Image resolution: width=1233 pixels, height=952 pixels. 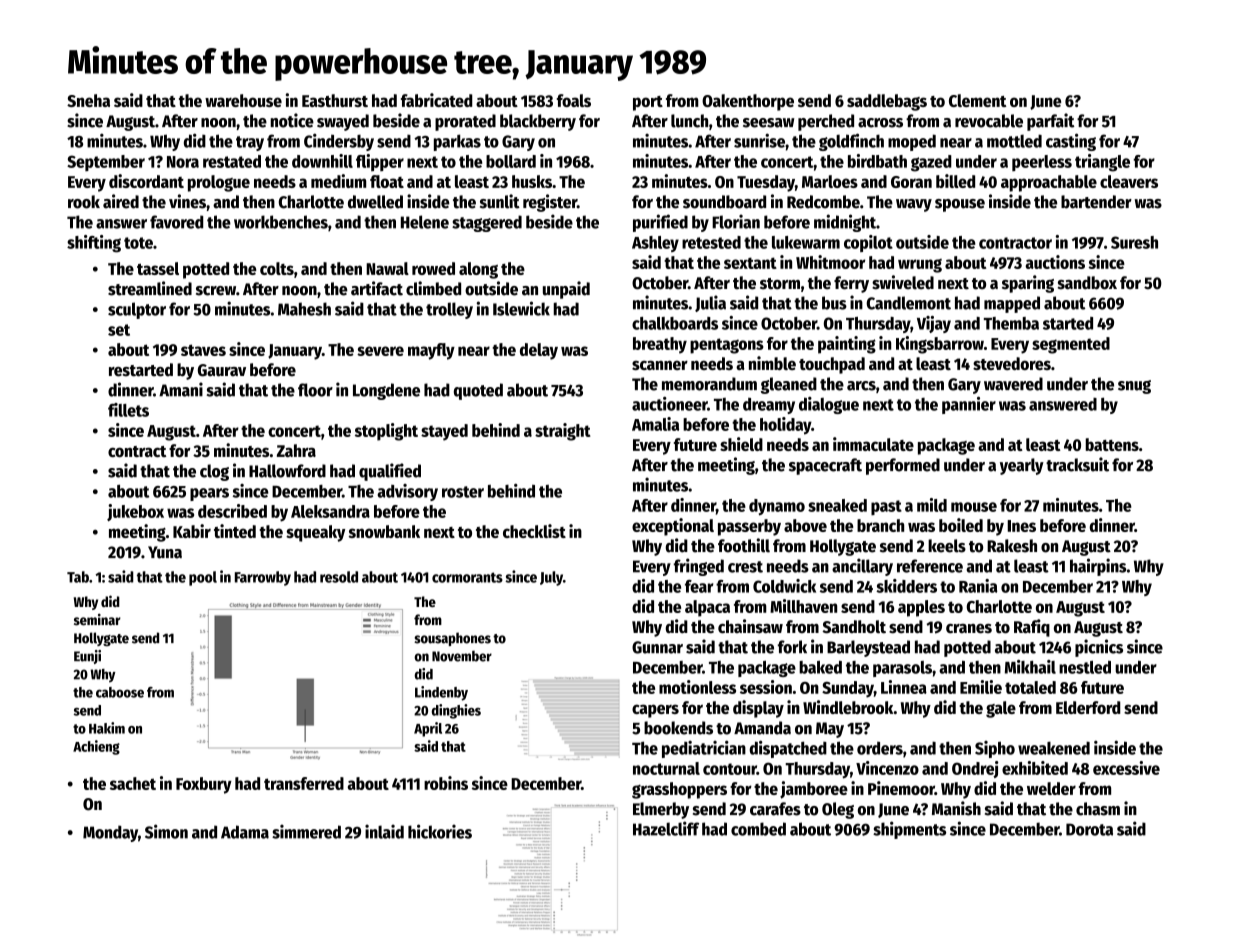 I want to click on roster, so click(x=463, y=492).
